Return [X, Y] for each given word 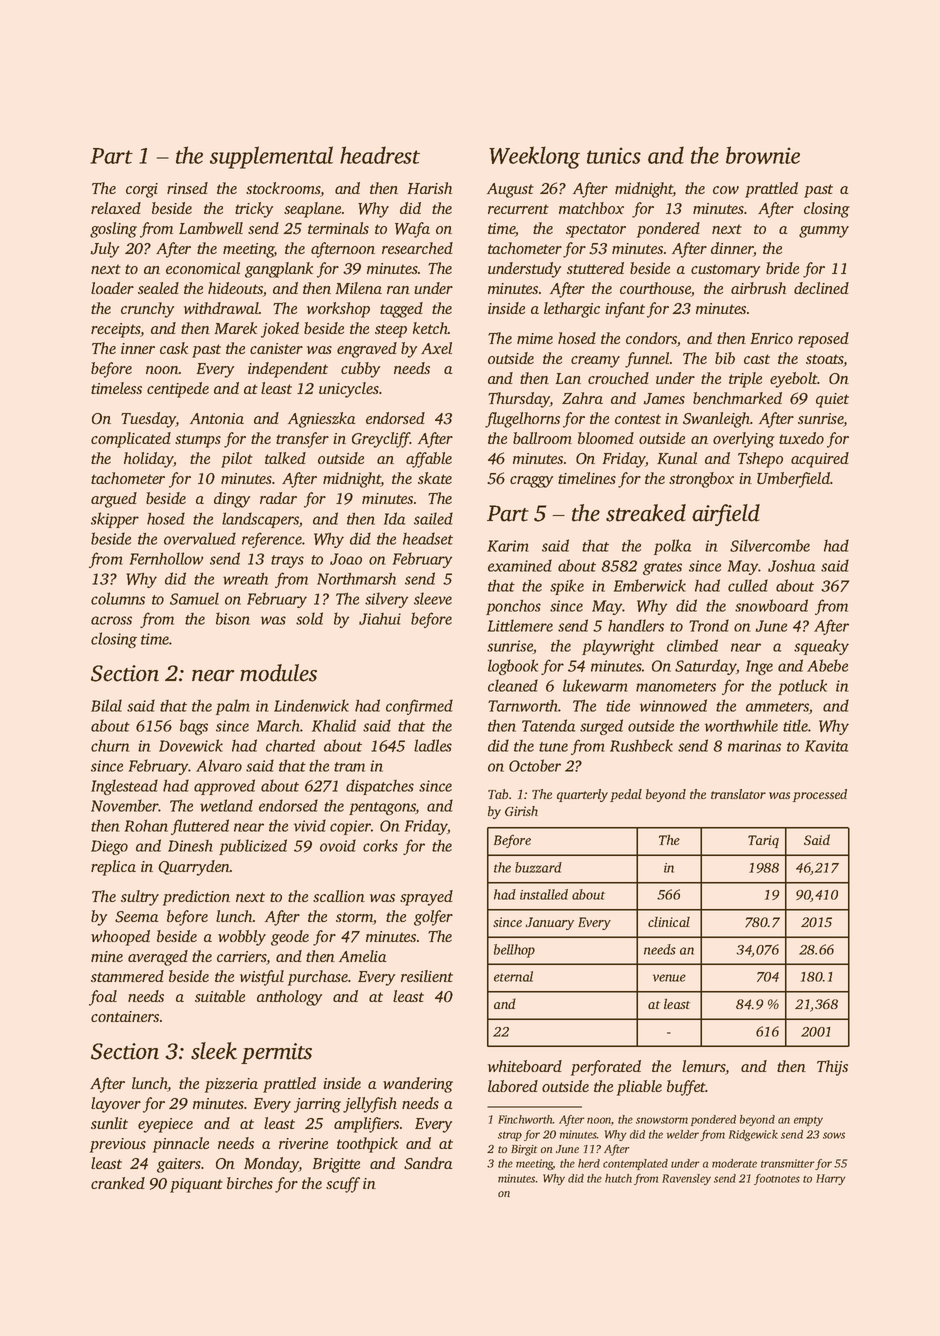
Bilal [106, 705]
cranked [118, 1183]
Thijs [832, 1068]
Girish [521, 811]
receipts [115, 330]
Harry [831, 1179]
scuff [343, 1185]
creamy [595, 362]
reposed [823, 340]
